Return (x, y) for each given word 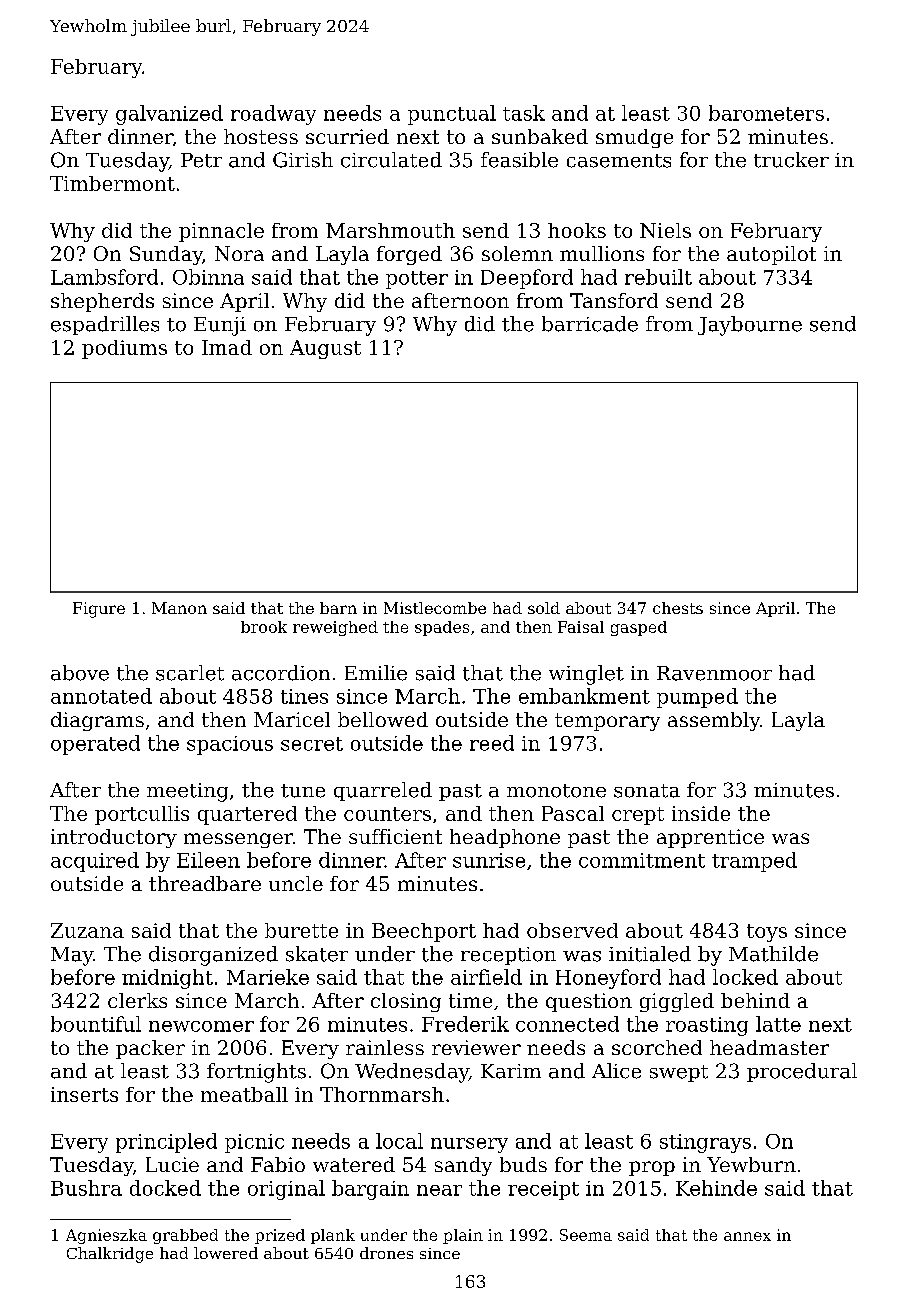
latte (778, 1024)
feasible (519, 160)
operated (95, 745)
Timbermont (112, 183)
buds (523, 1164)
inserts (84, 1094)
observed (572, 930)
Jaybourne (750, 326)
